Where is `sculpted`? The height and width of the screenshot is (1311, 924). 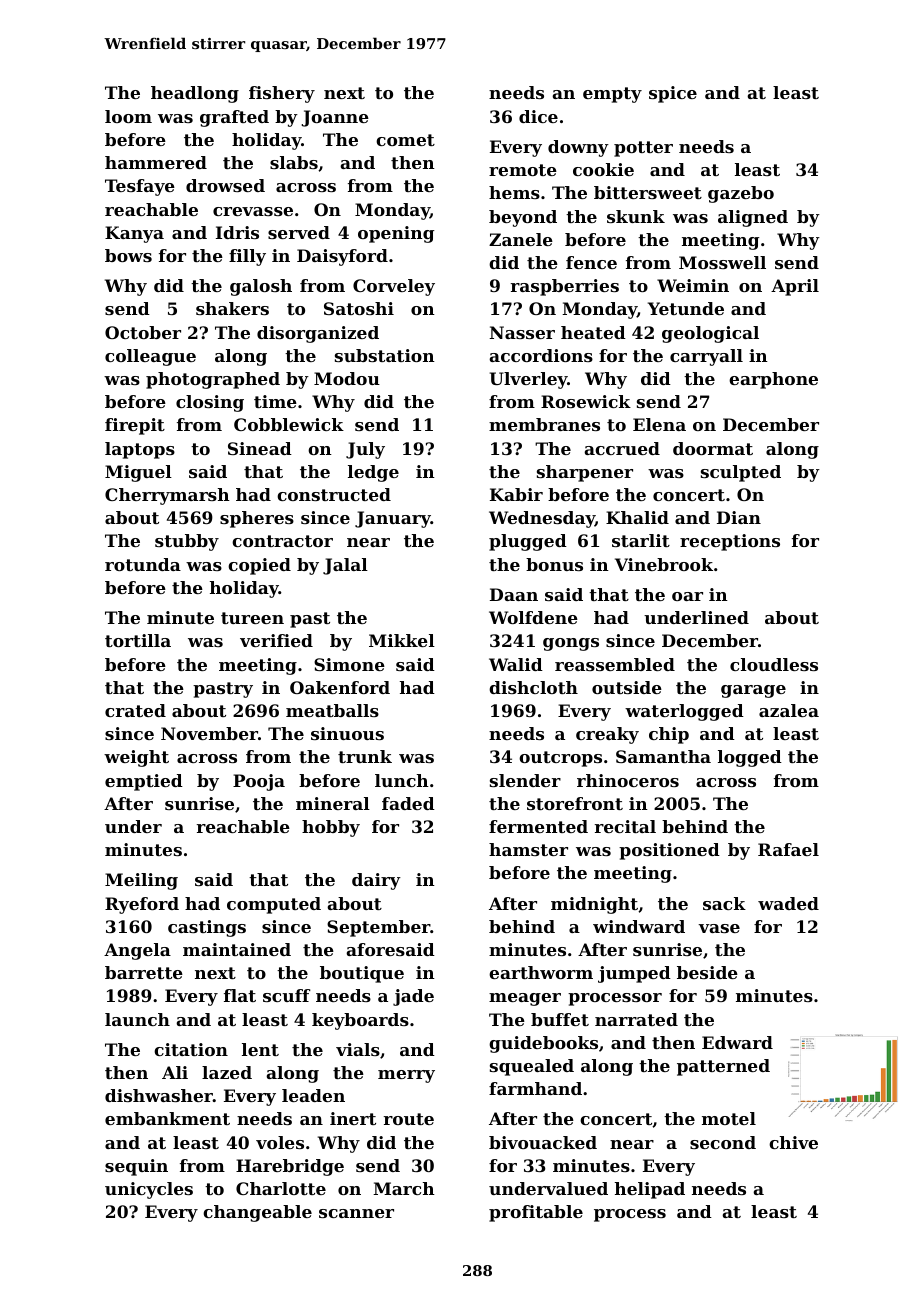
sculpted is located at coordinates (741, 473).
